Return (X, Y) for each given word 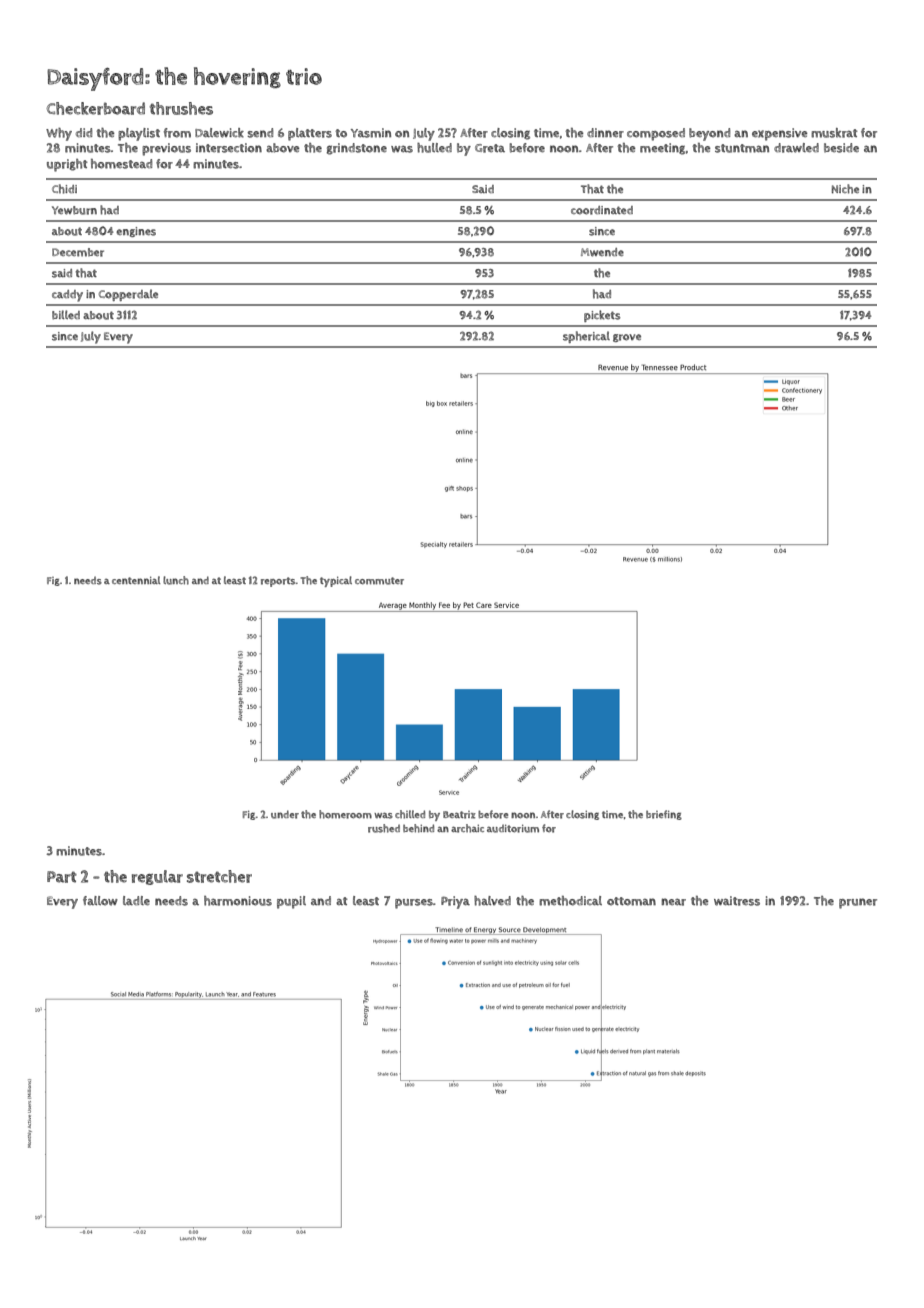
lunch (176, 580)
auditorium (513, 828)
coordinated (602, 210)
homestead (121, 164)
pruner (858, 903)
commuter (379, 581)
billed (66, 315)
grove (627, 338)
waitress (737, 901)
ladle (136, 900)
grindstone (357, 149)
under (285, 814)
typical (336, 581)
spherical (586, 337)
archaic (467, 828)
